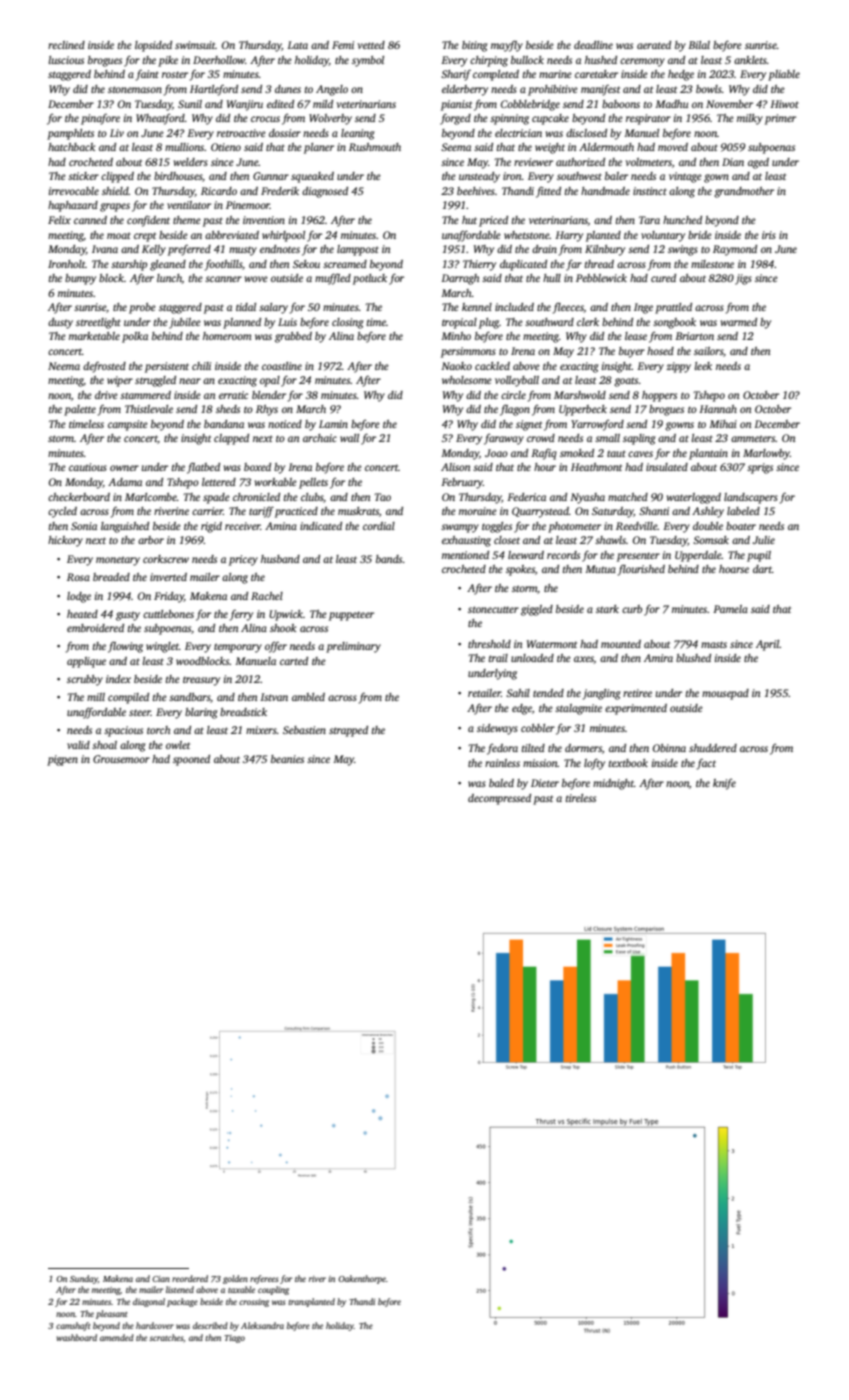 This screenshot has width=849, height=1400. I want to click on warmed, so click(739, 322).
